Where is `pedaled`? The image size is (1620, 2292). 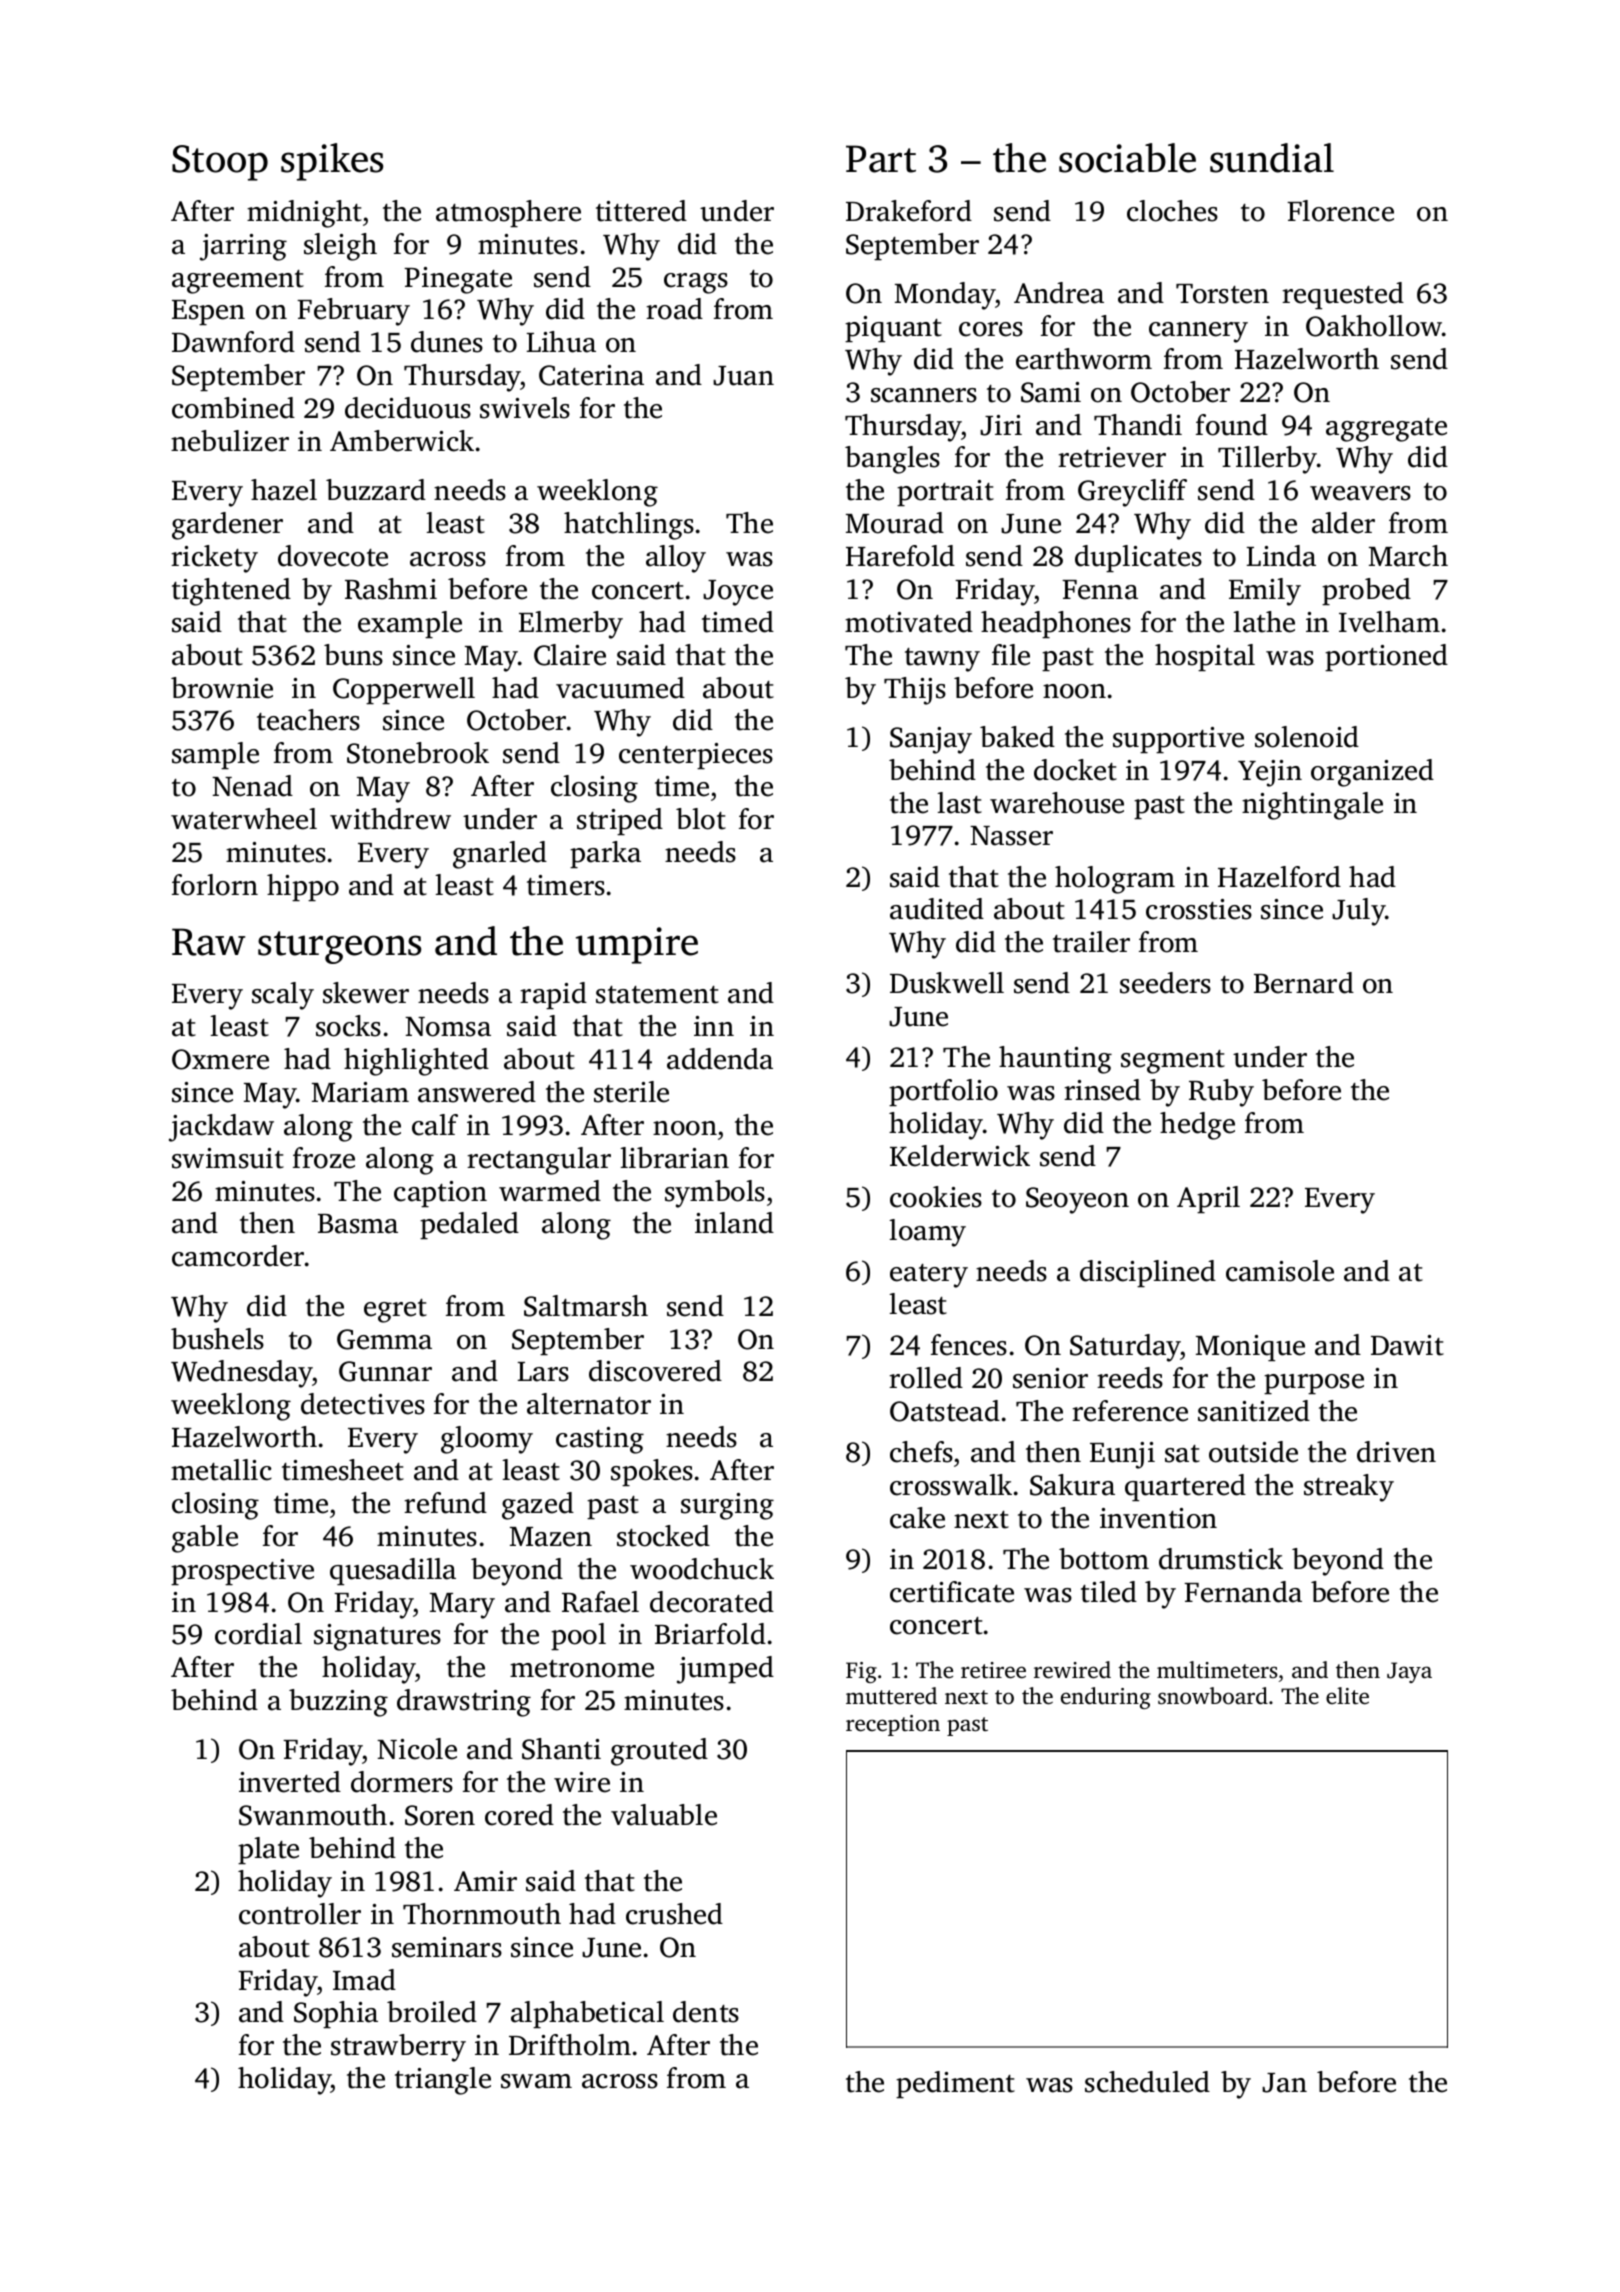
pedaled is located at coordinates (469, 1225).
